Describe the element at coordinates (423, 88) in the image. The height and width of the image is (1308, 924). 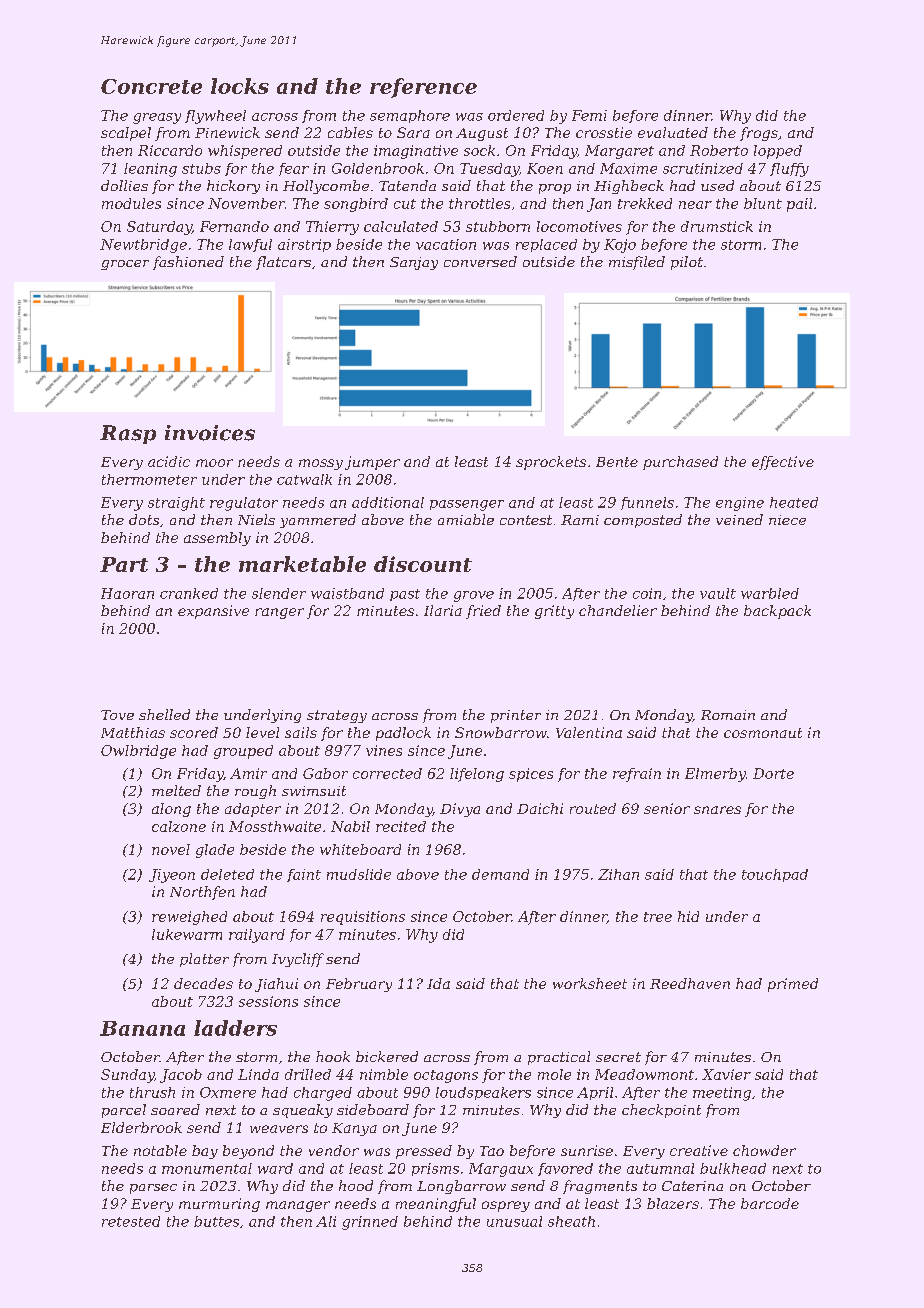
I see `reference` at that location.
